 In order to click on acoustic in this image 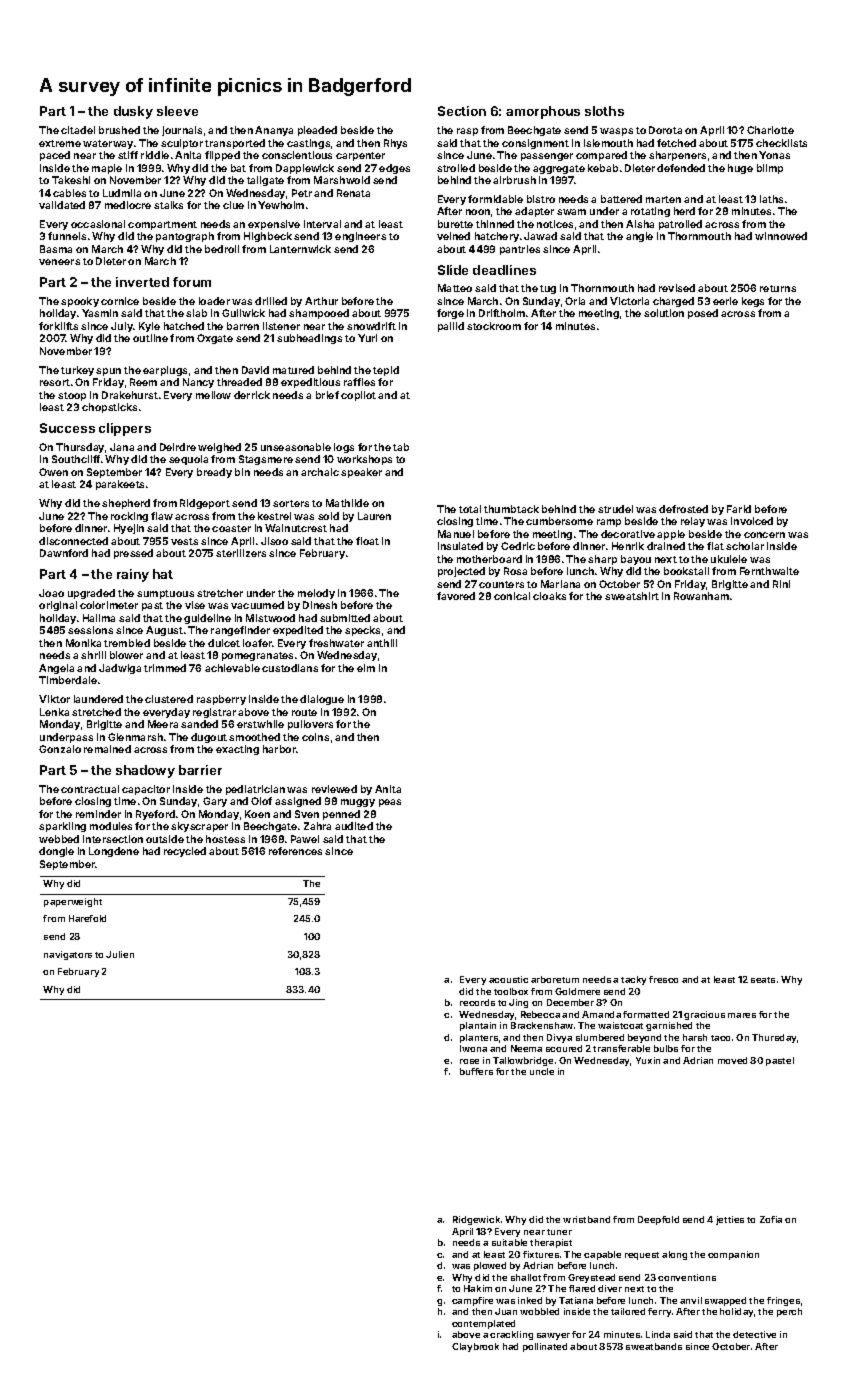, I will do `click(508, 979)`.
